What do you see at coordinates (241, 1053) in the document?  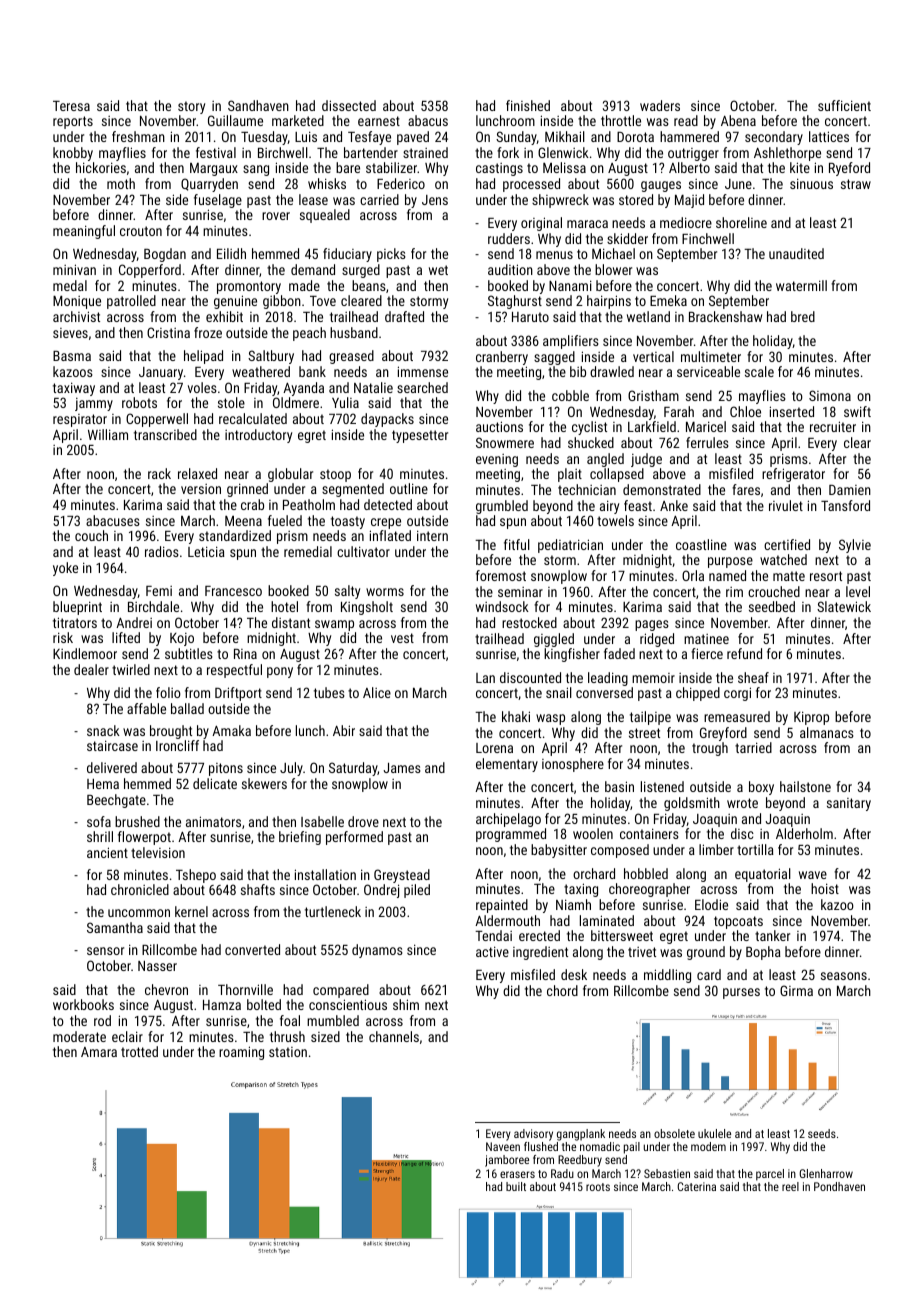 I see `roaming` at bounding box center [241, 1053].
